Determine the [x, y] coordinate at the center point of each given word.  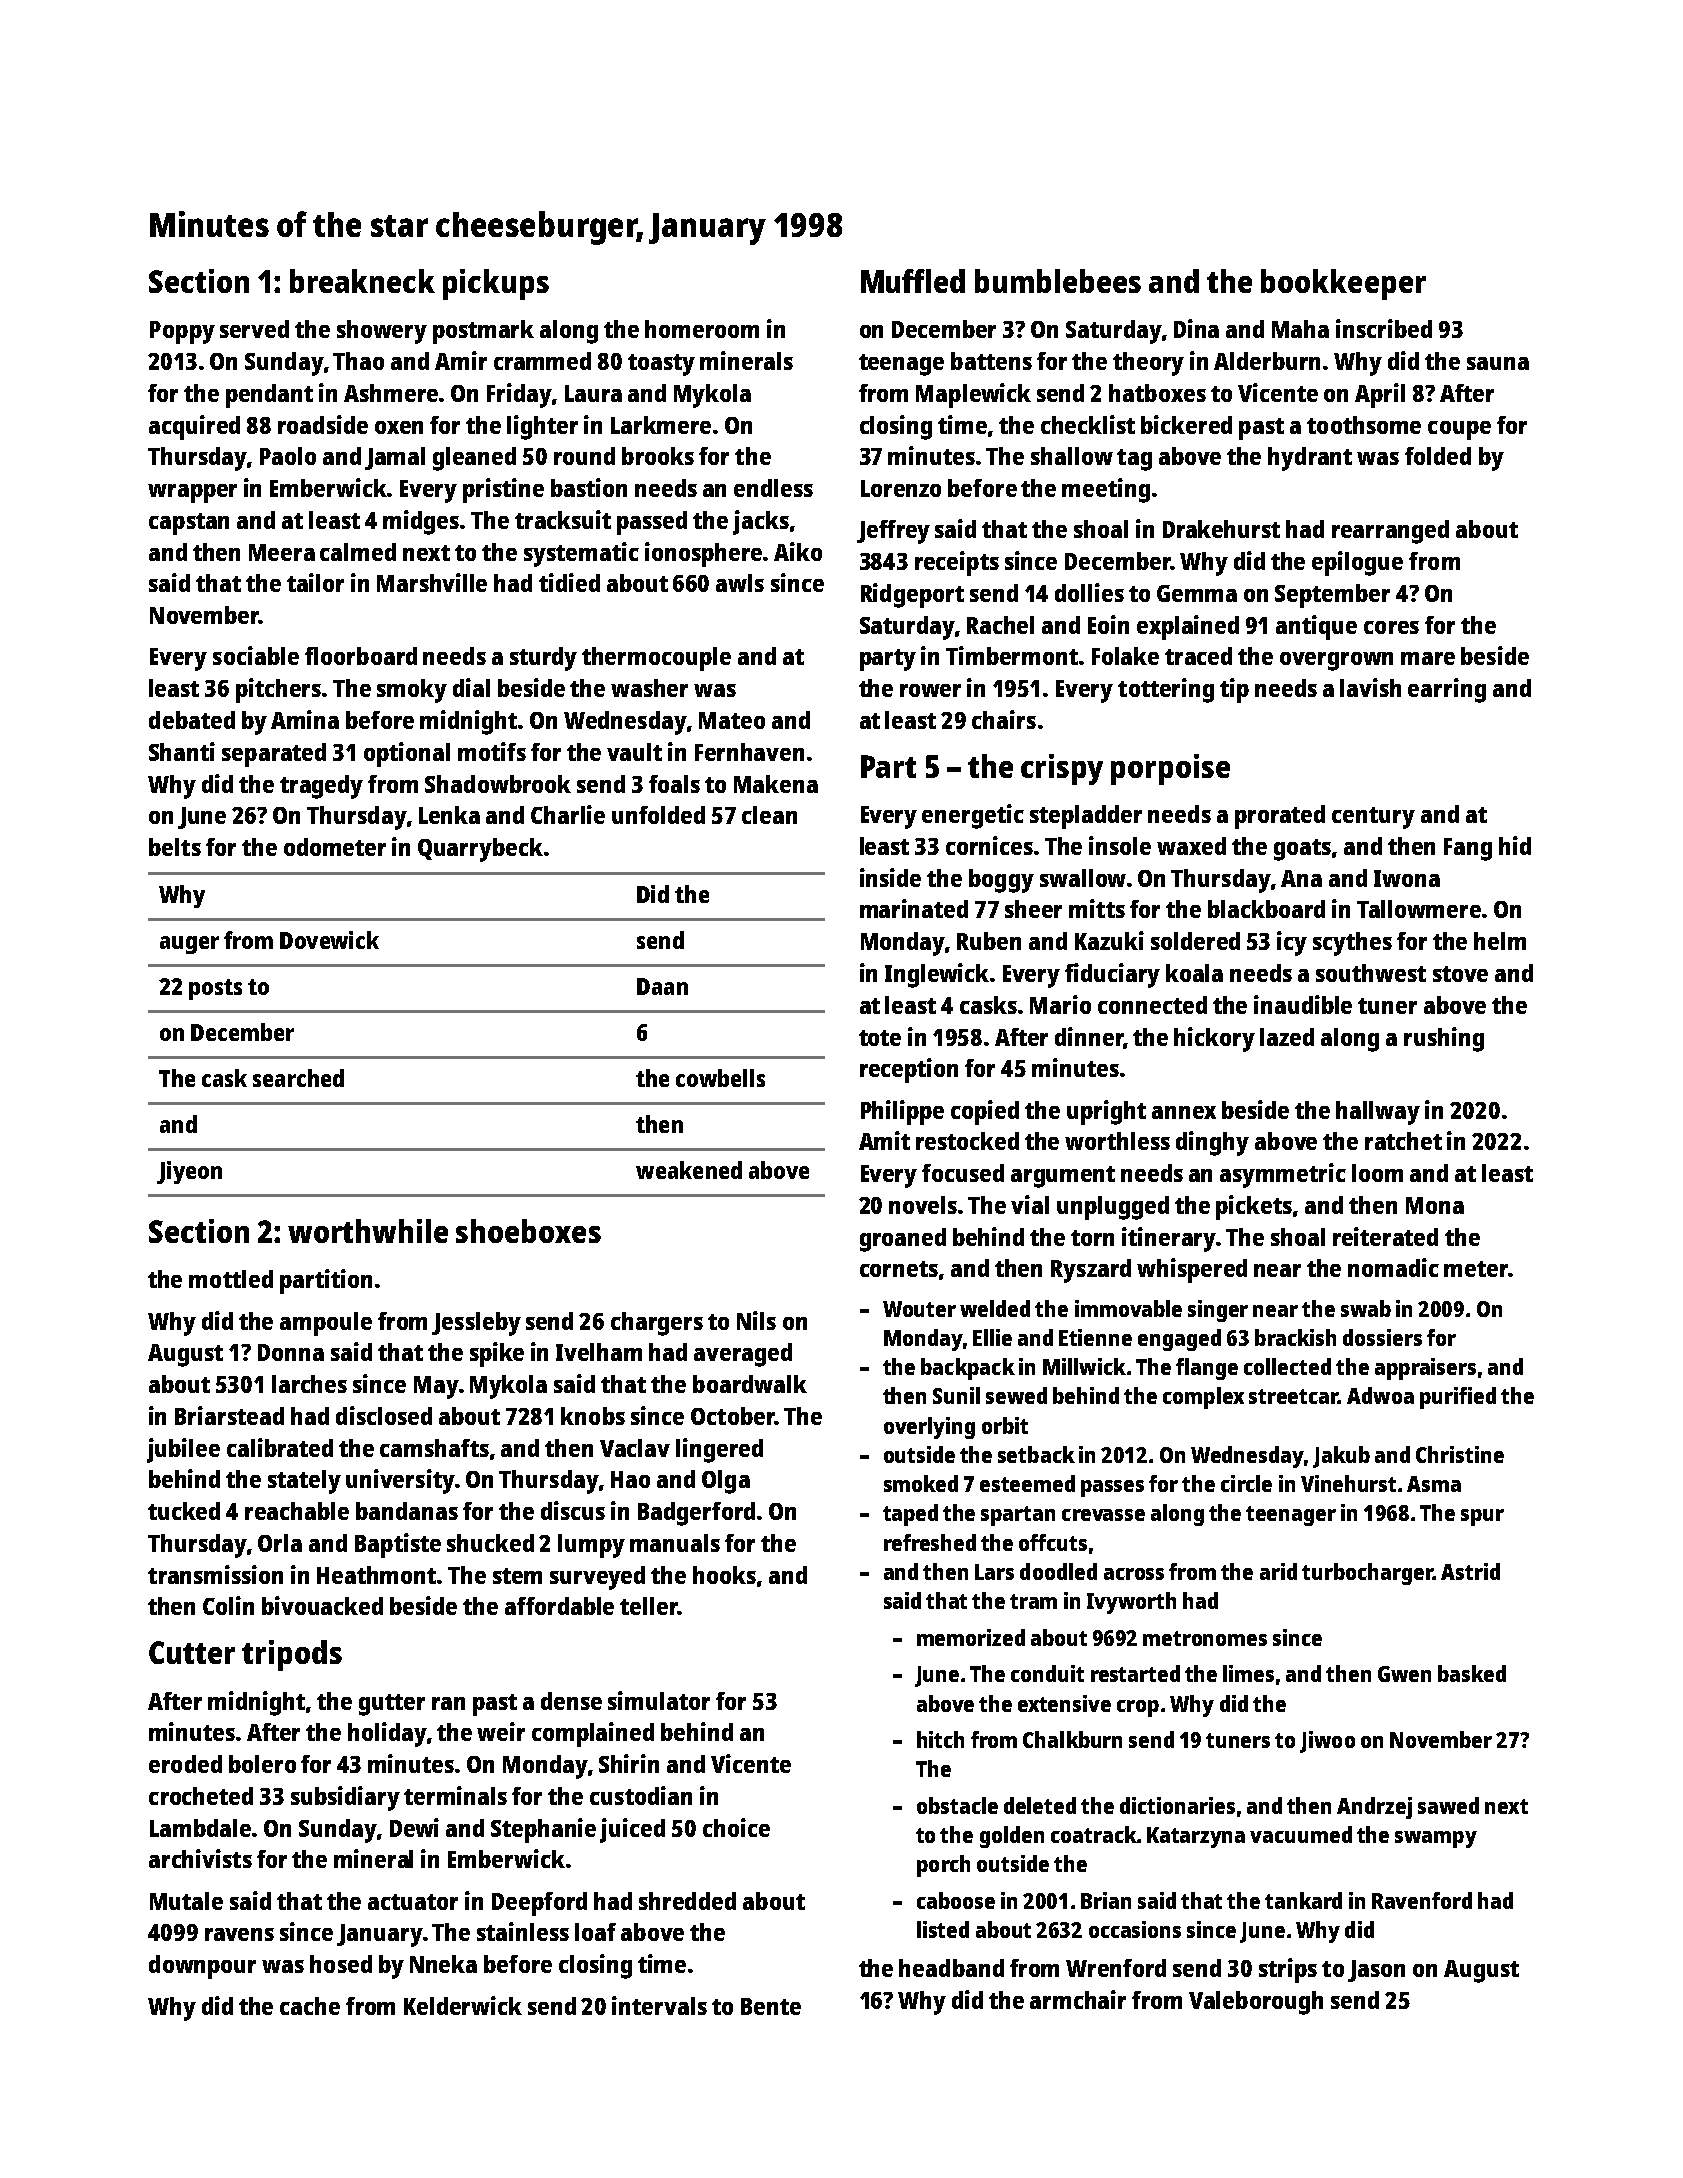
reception [909, 1070]
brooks [658, 456]
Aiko [798, 551]
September [1332, 596]
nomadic [1393, 1267]
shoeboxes [528, 1231]
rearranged [1390, 532]
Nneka [443, 1964]
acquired [194, 427]
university [400, 1481]
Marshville [432, 582]
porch [943, 1866]
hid [1515, 845]
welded [995, 1308]
